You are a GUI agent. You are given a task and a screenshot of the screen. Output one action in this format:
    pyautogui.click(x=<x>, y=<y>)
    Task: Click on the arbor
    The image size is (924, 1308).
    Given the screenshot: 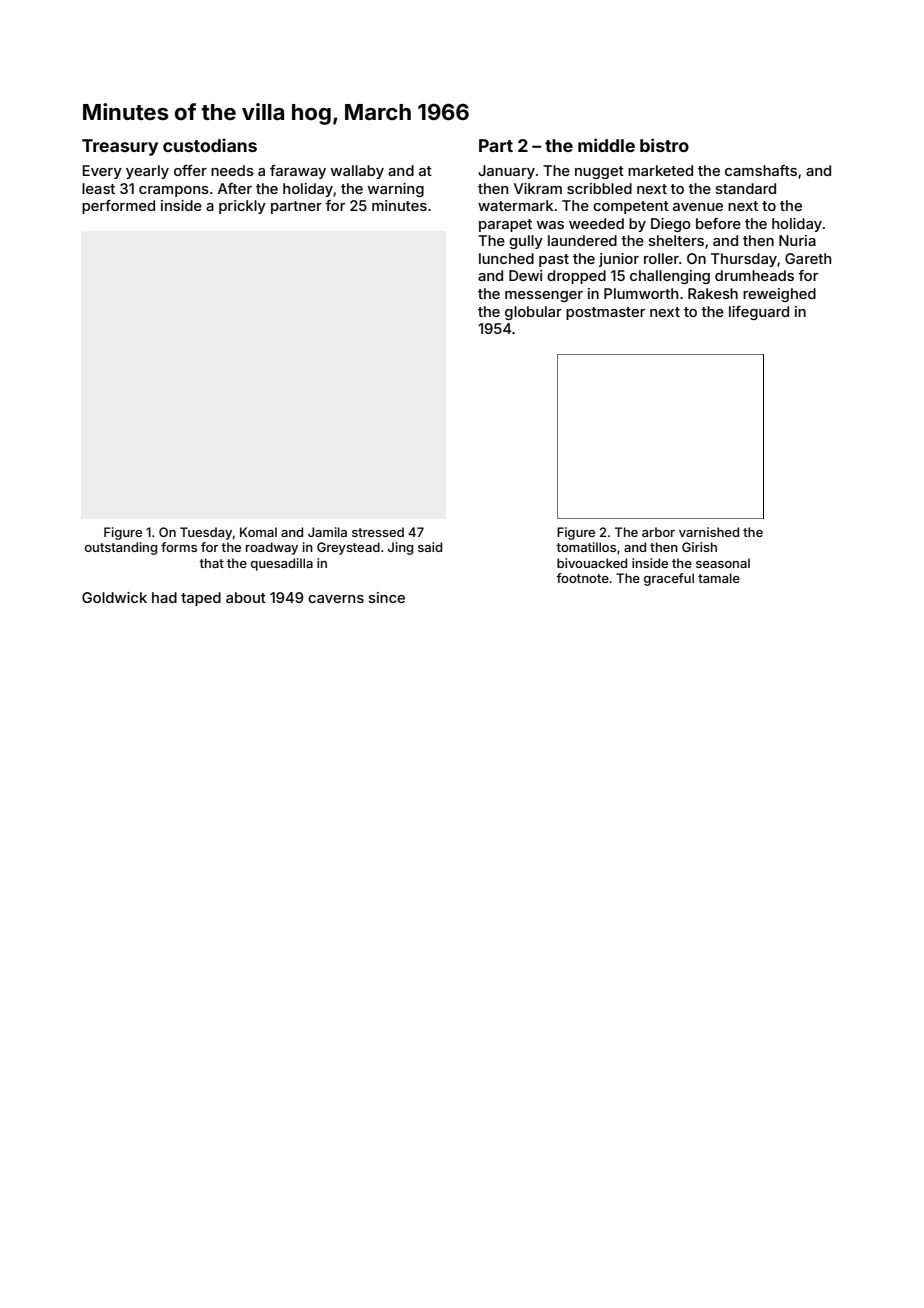 What is the action you would take?
    pyautogui.click(x=658, y=532)
